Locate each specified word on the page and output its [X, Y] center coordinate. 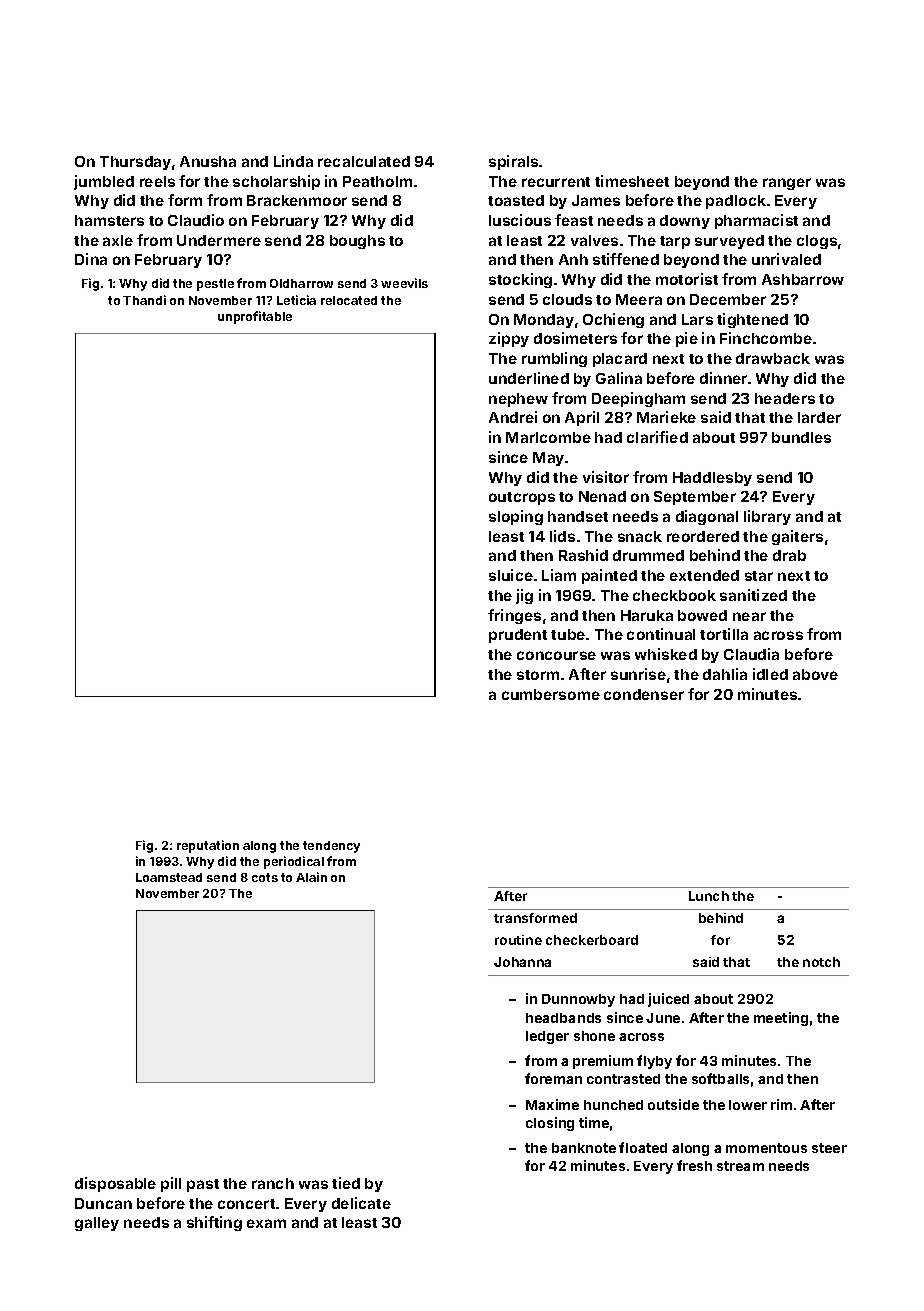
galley [97, 1224]
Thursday [135, 163]
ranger [787, 184]
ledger [547, 1037]
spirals [513, 162]
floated [643, 1147]
